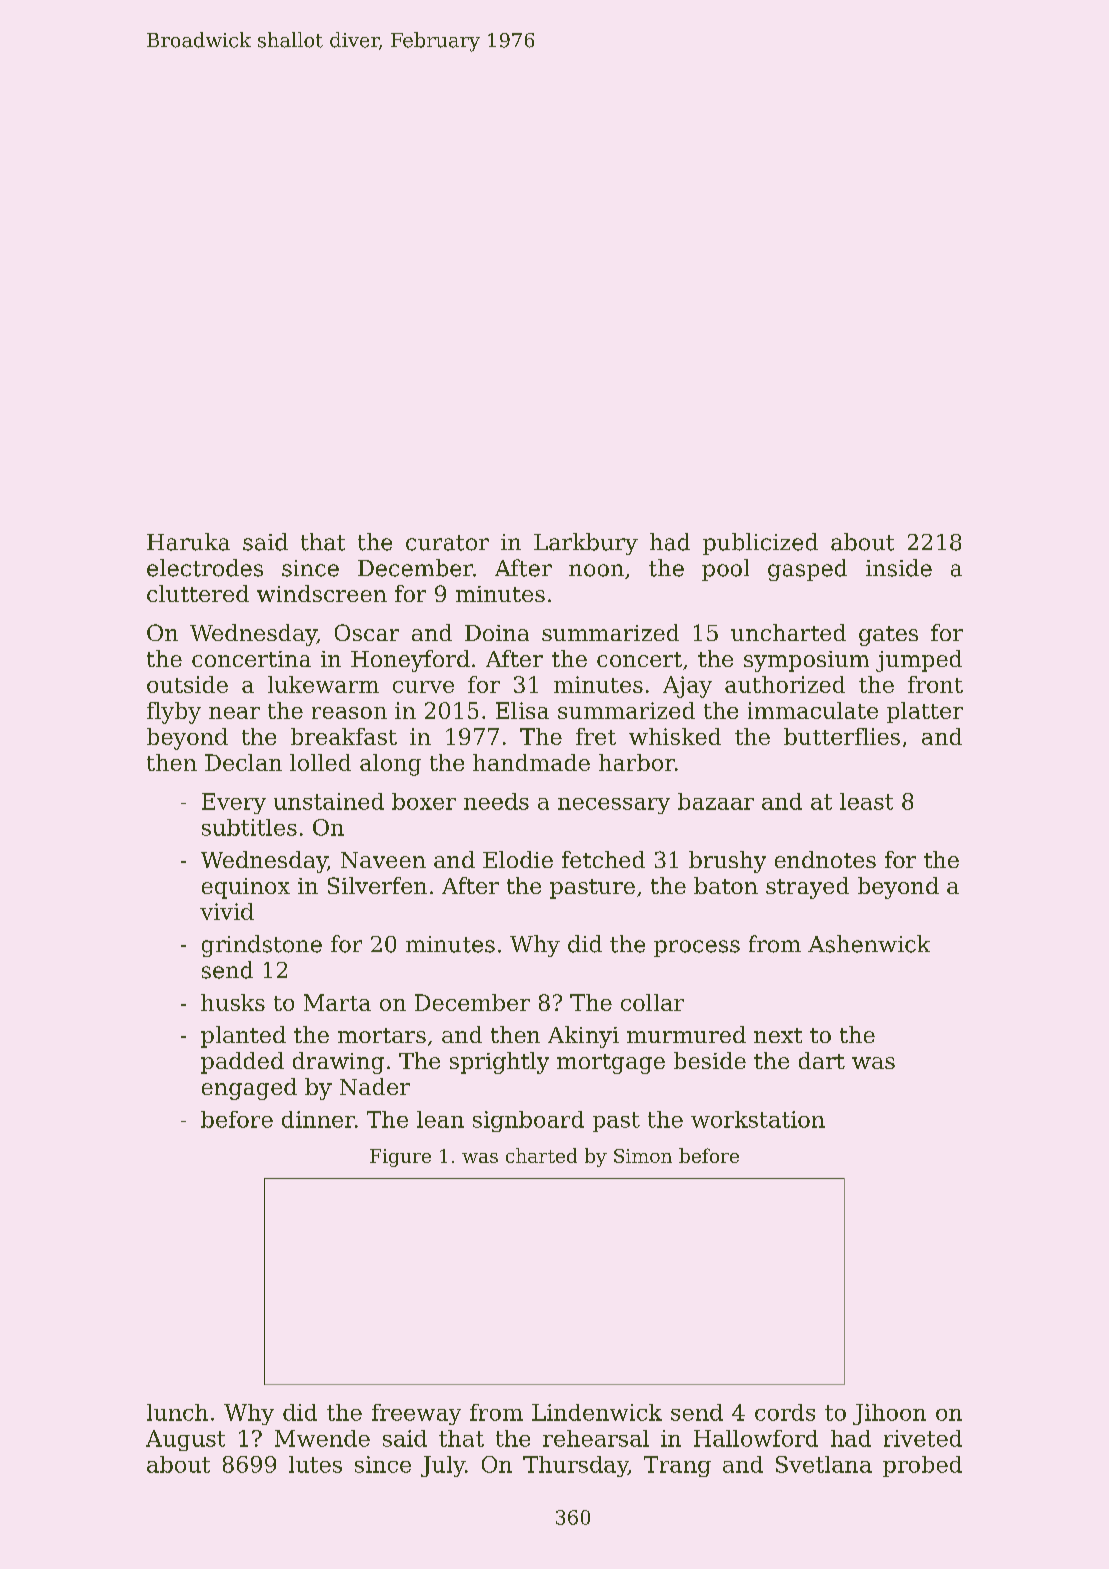  Describe the element at coordinates (889, 1414) in the document. I see `Jihoon` at that location.
